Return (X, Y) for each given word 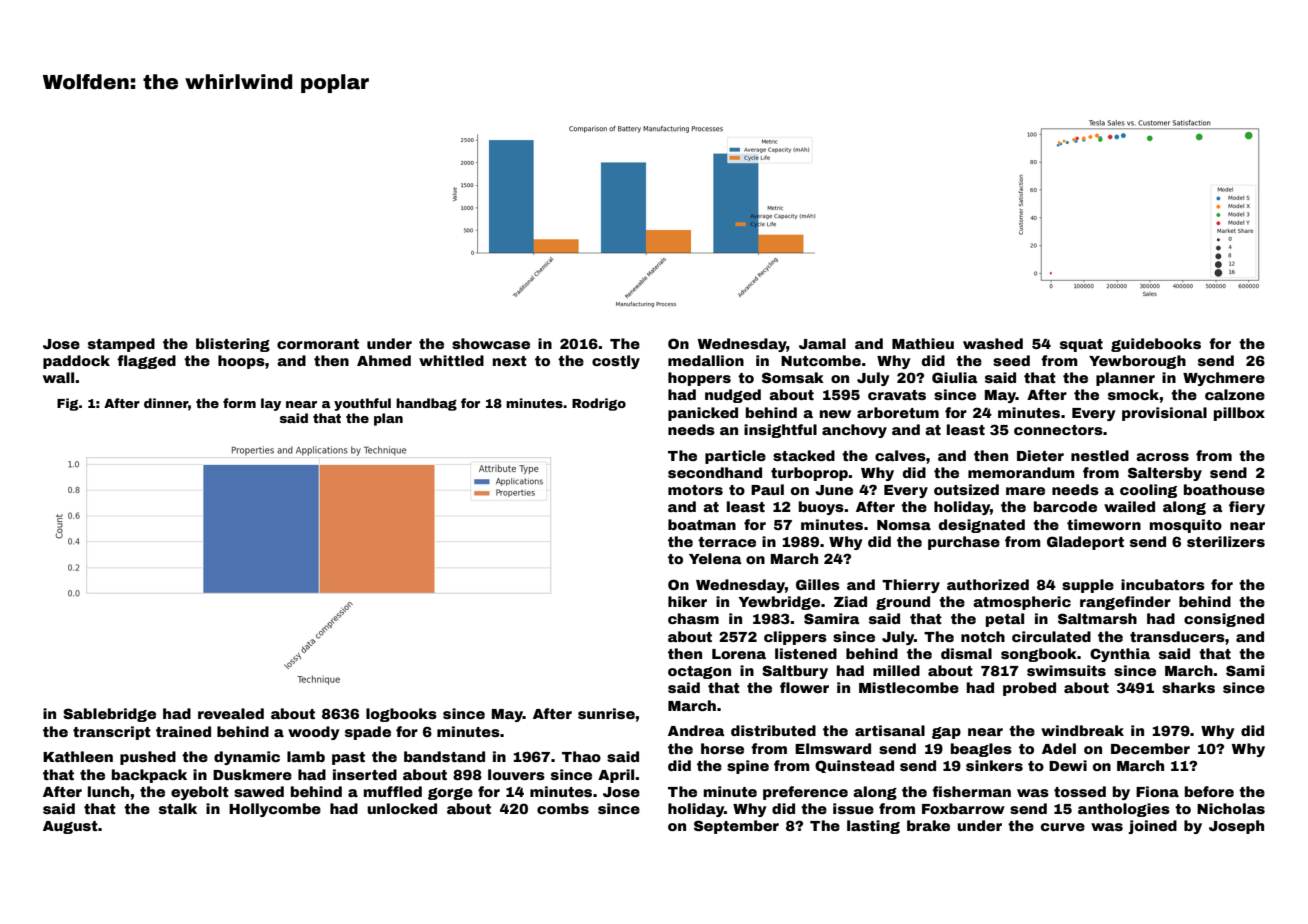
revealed (231, 713)
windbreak (1082, 730)
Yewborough (1137, 362)
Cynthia (1120, 655)
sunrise (606, 713)
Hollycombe (275, 810)
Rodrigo (599, 404)
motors (695, 490)
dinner (166, 403)
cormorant (318, 344)
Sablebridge (109, 715)
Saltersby (1165, 474)
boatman (702, 524)
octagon (699, 672)
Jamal (822, 343)
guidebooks (1156, 345)
